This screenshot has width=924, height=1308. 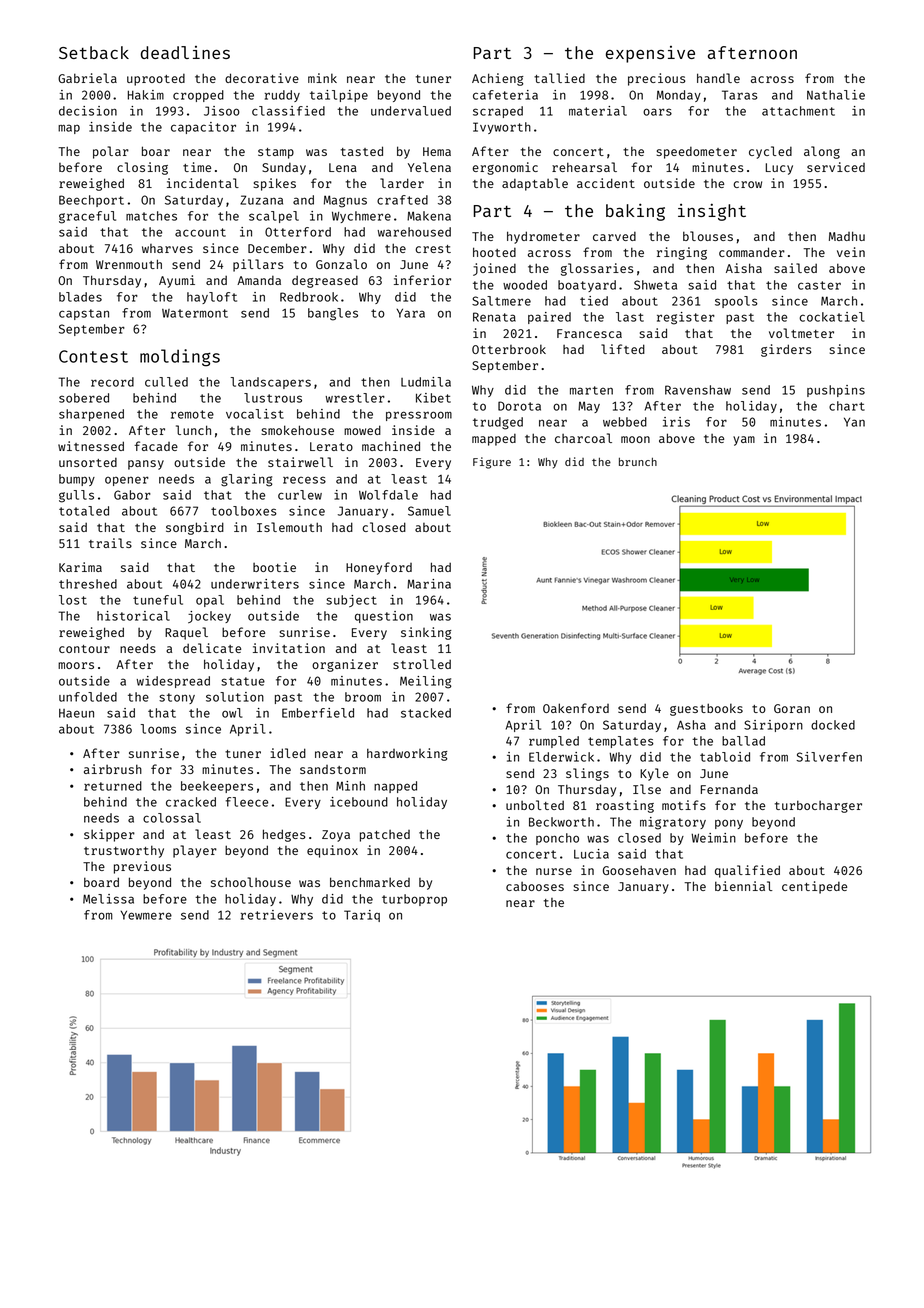 What do you see at coordinates (203, 128) in the screenshot?
I see `capacitor` at bounding box center [203, 128].
